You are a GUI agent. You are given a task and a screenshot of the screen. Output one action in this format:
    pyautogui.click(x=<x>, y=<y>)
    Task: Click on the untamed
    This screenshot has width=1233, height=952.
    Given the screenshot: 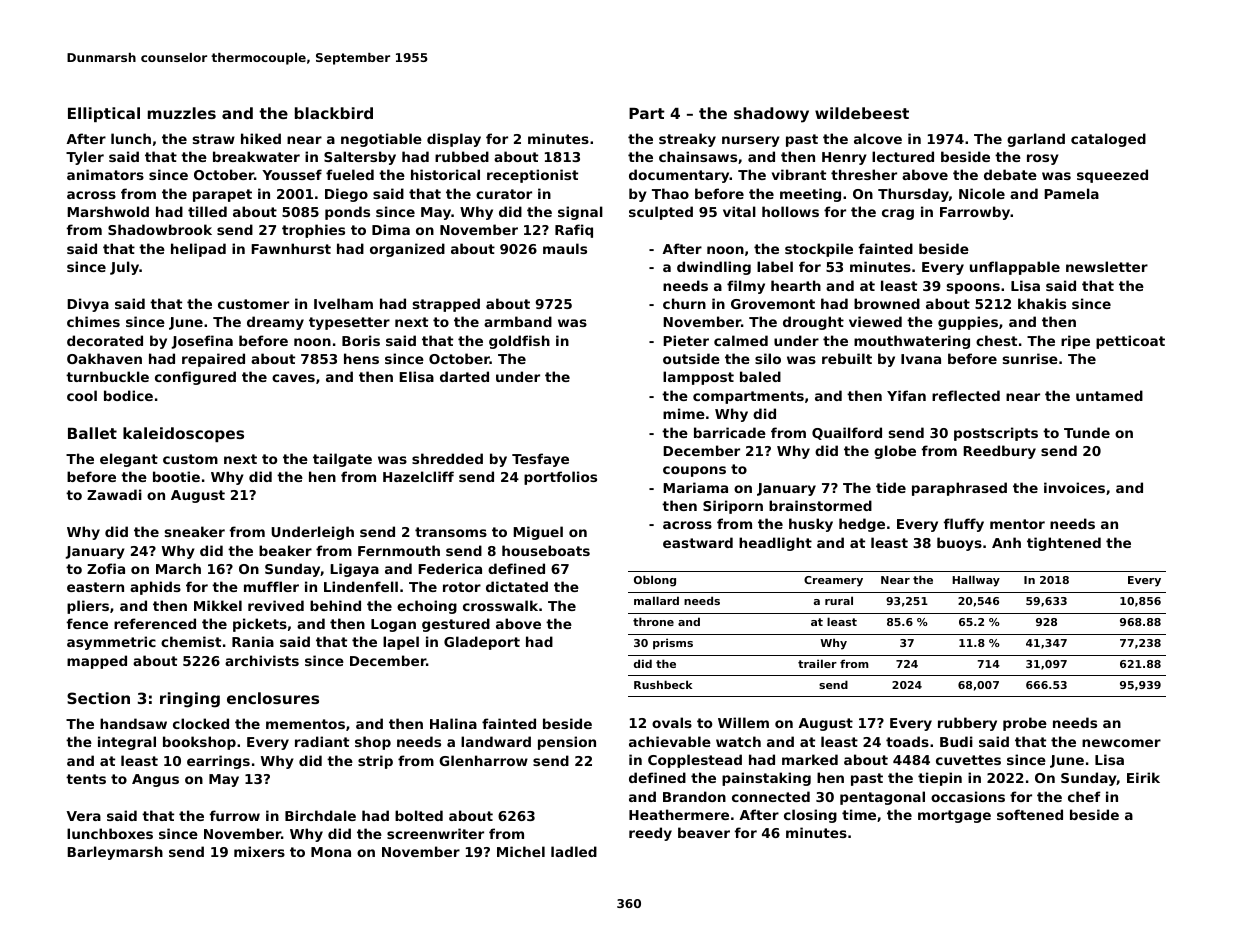 What is the action you would take?
    pyautogui.click(x=1109, y=395)
